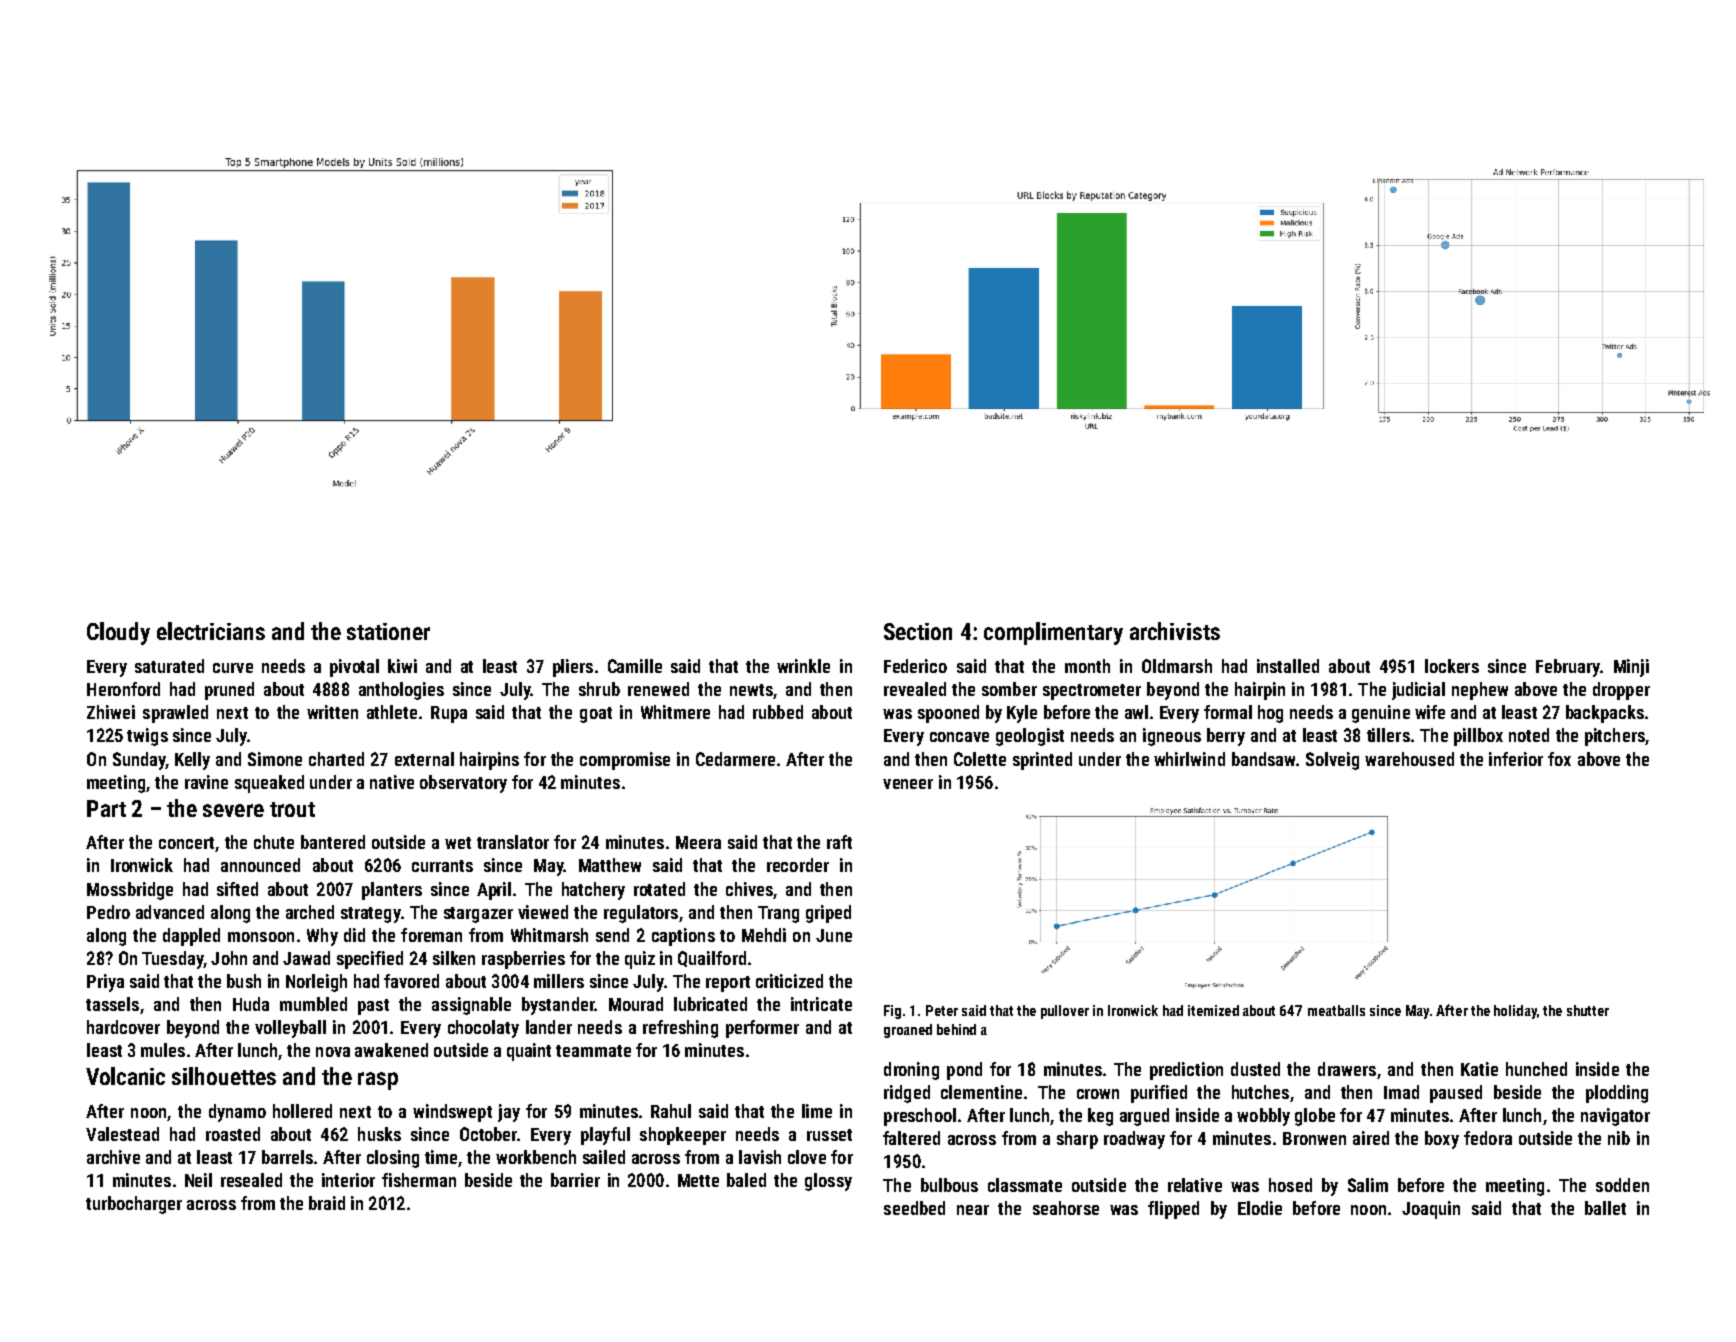  What do you see at coordinates (1332, 761) in the screenshot?
I see `Solveig` at bounding box center [1332, 761].
